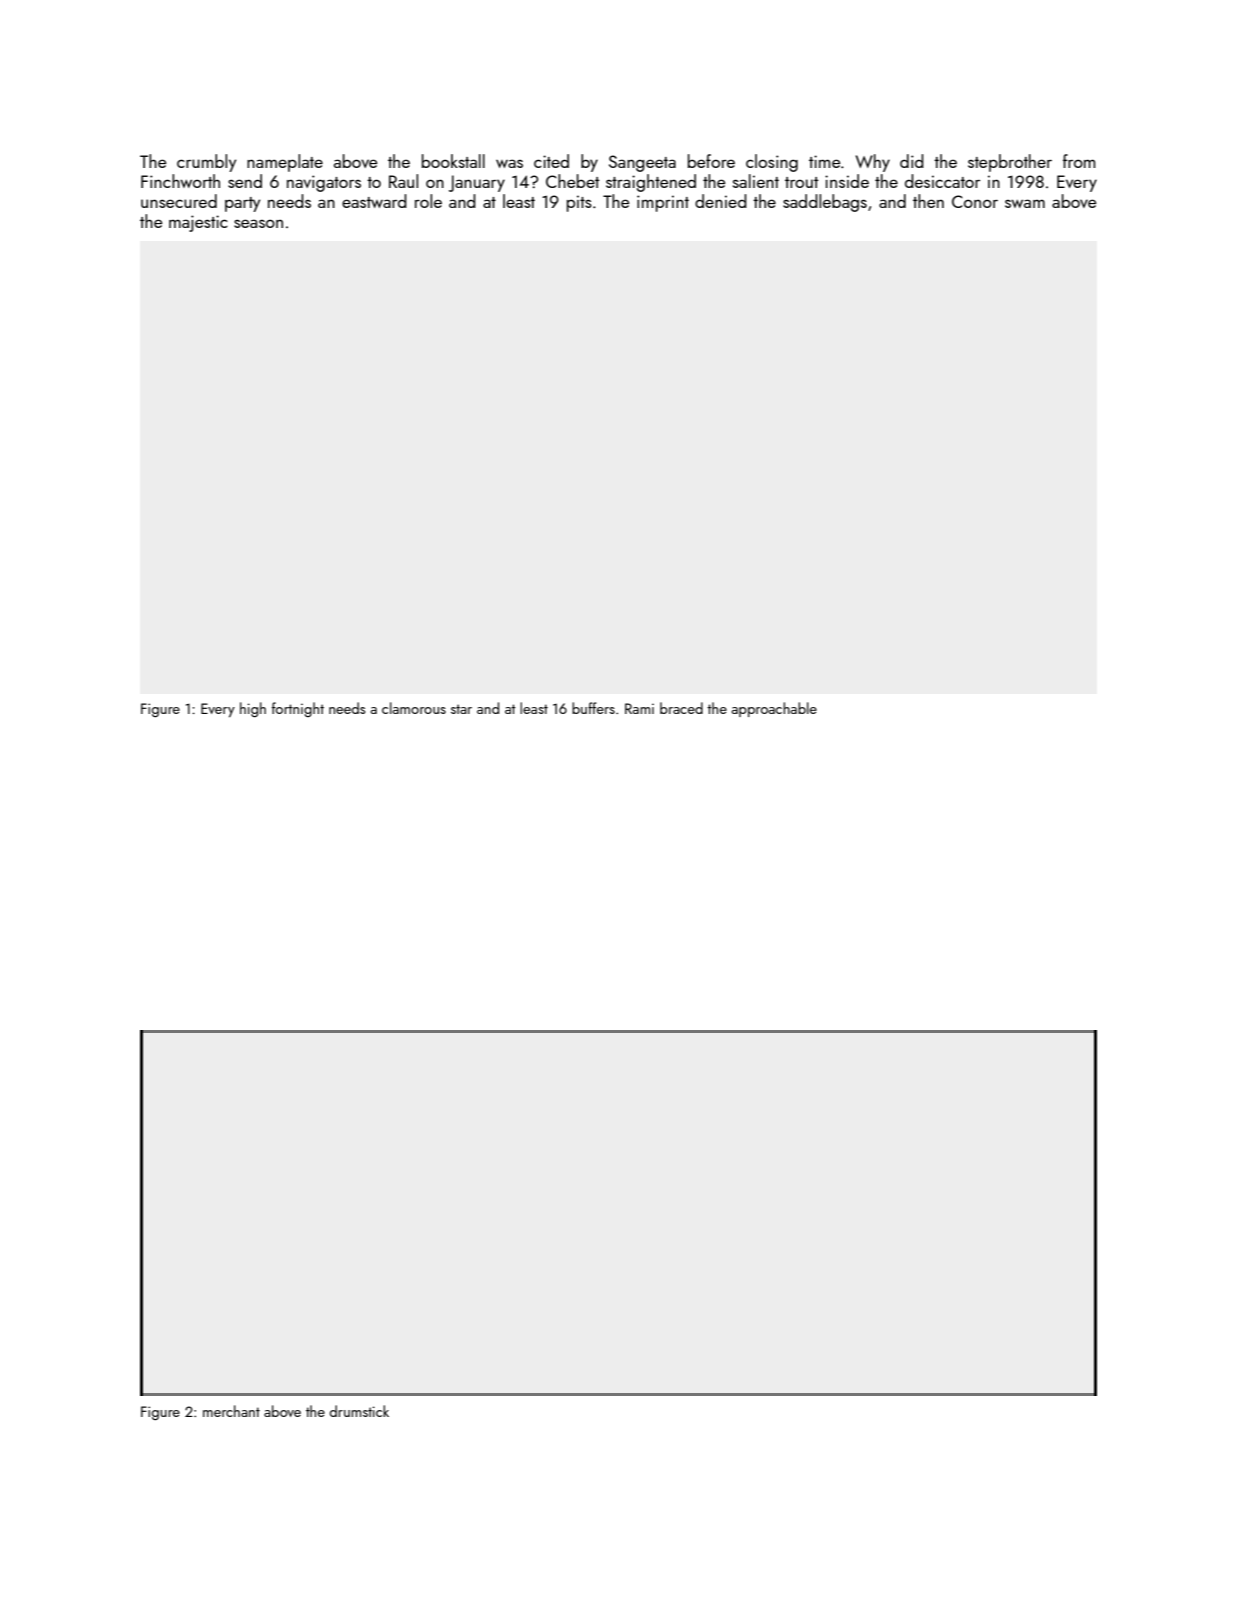 The height and width of the document is (1601, 1237). What do you see at coordinates (721, 201) in the document?
I see `denied` at bounding box center [721, 201].
